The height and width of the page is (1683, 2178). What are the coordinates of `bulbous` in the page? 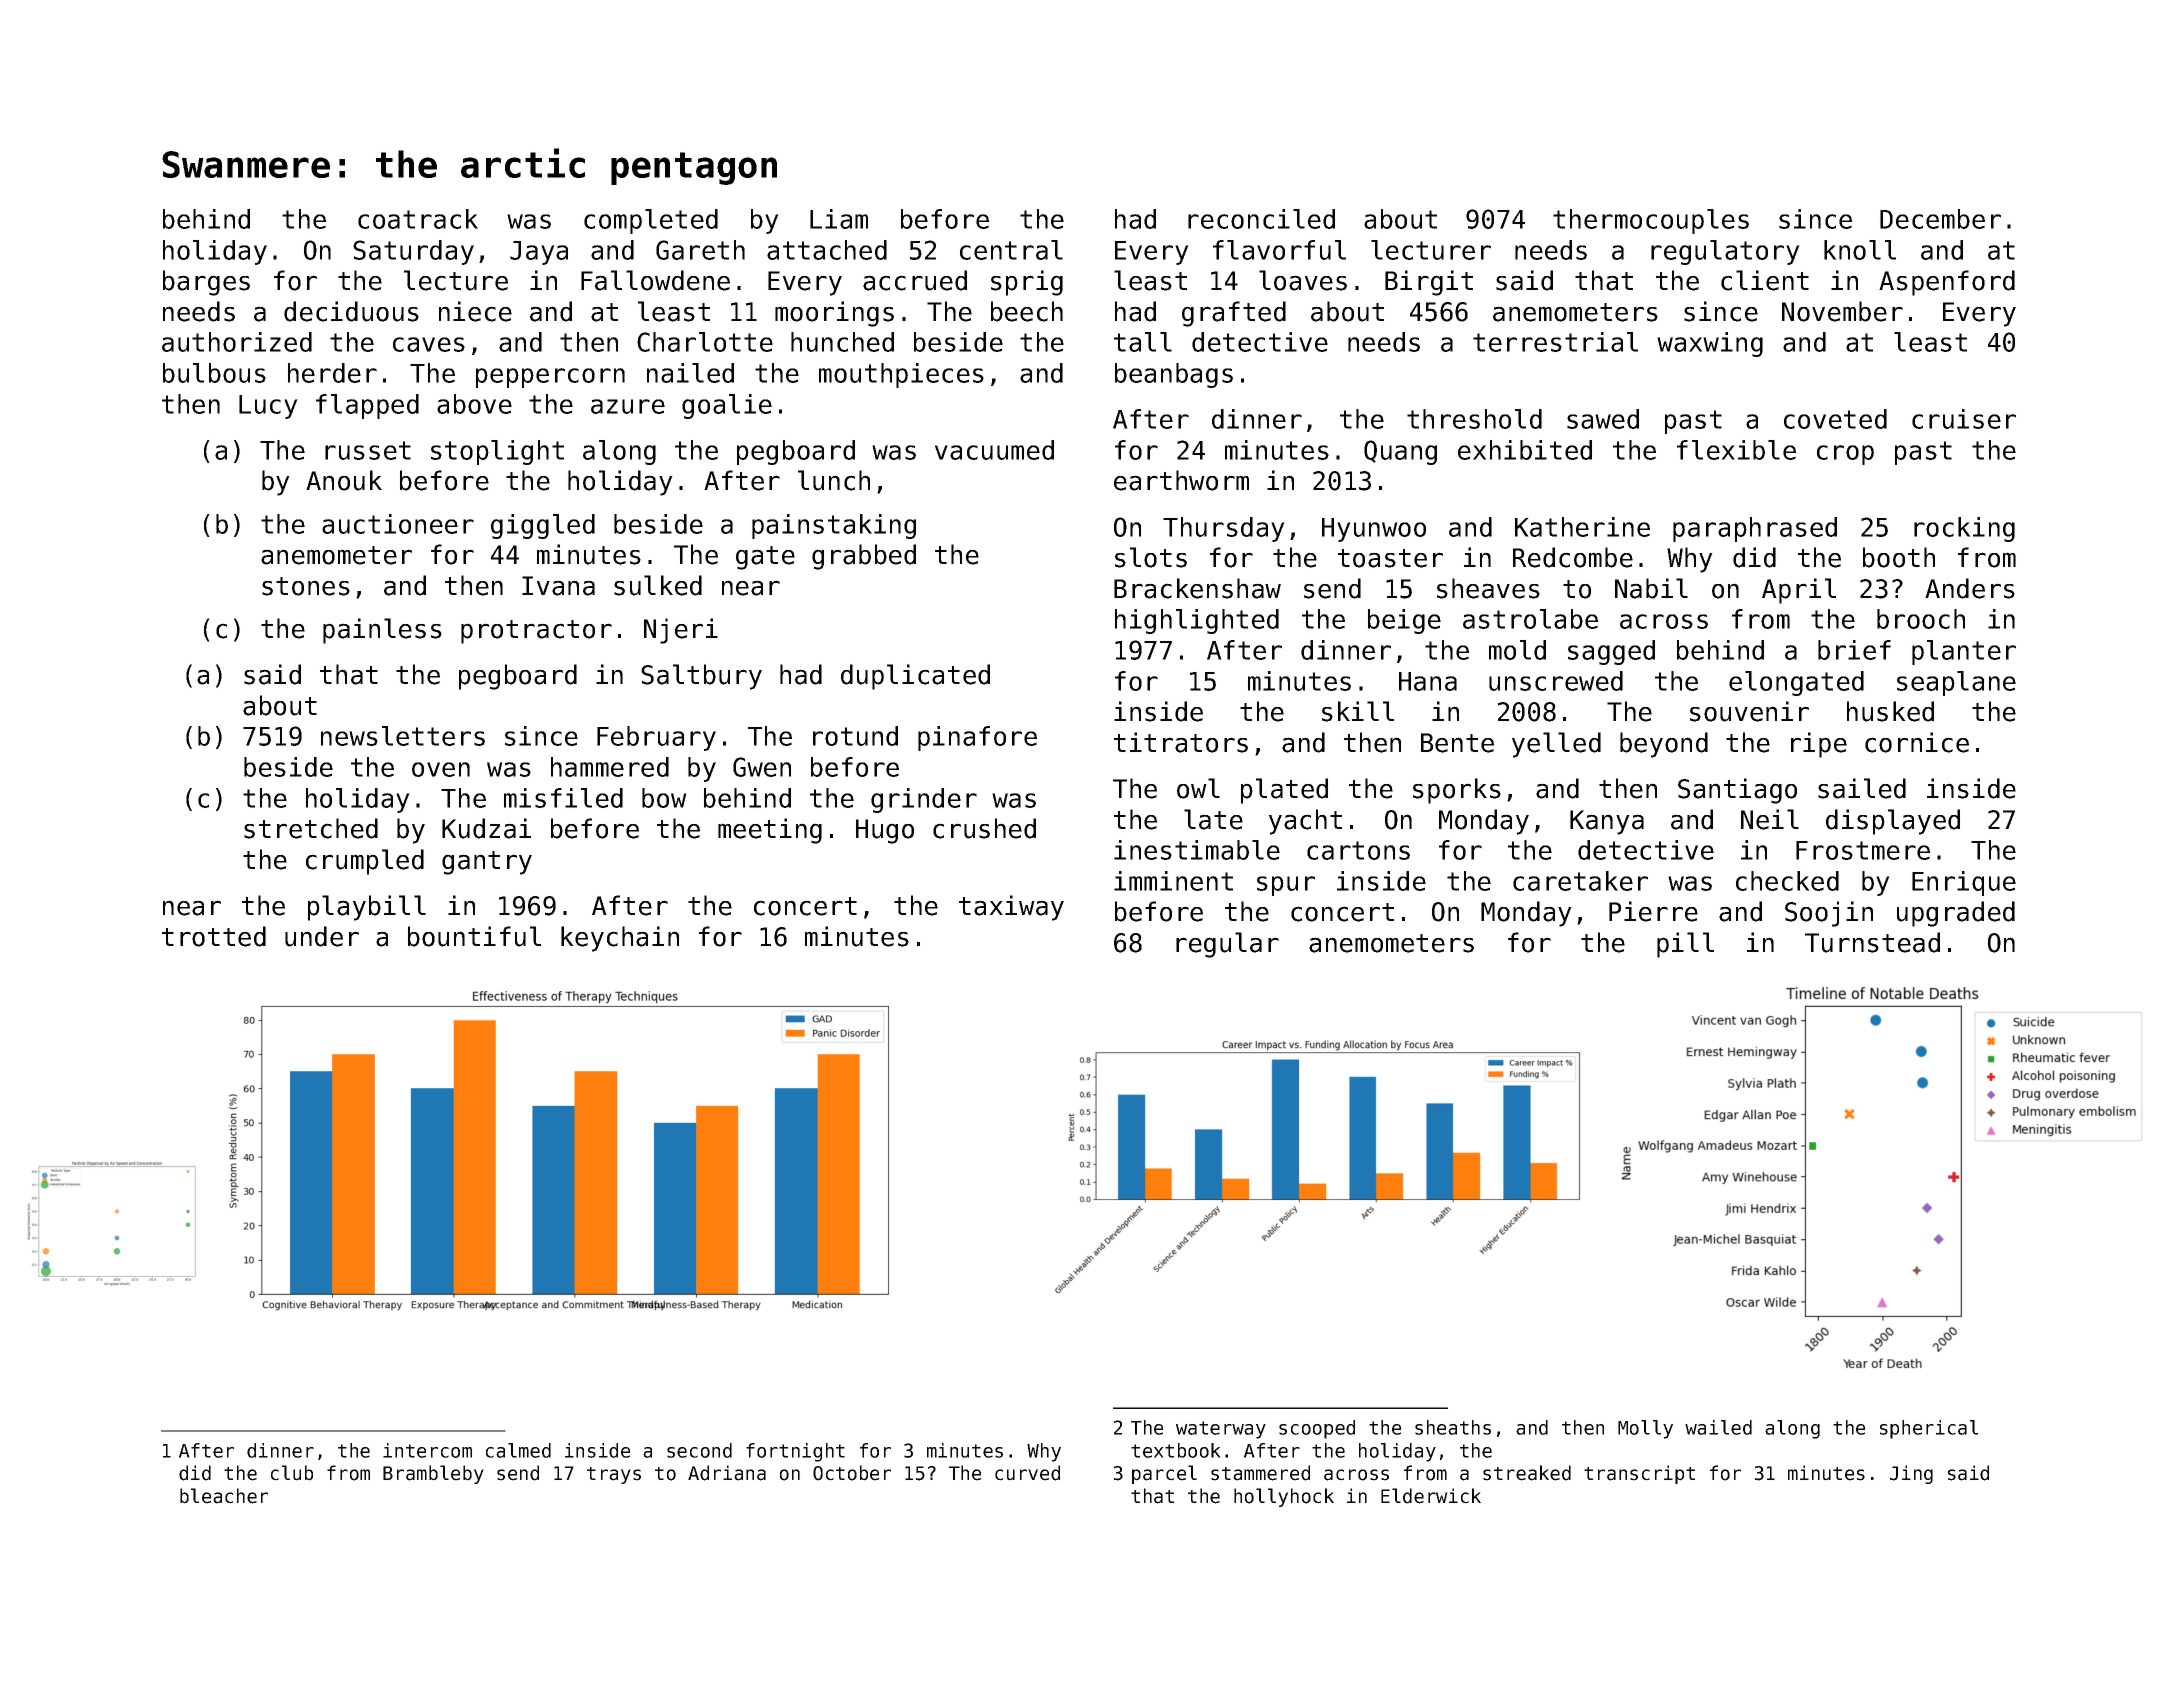 It's located at (214, 373).
